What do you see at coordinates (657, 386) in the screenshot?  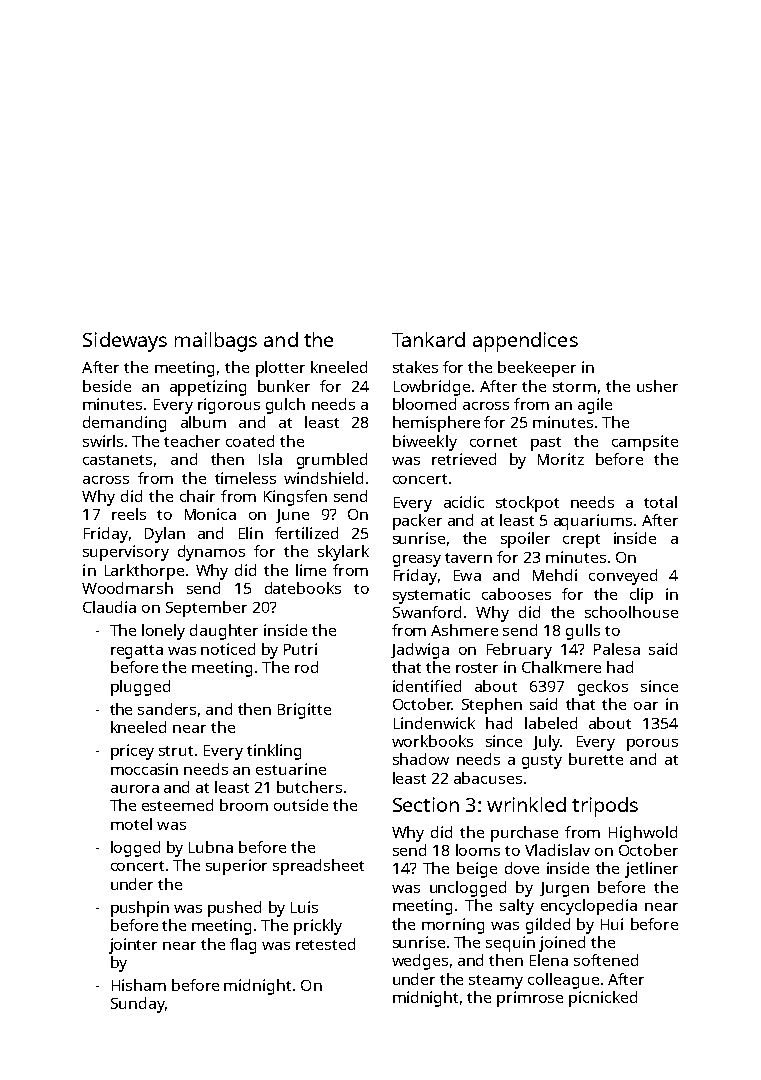 I see `usher` at bounding box center [657, 386].
